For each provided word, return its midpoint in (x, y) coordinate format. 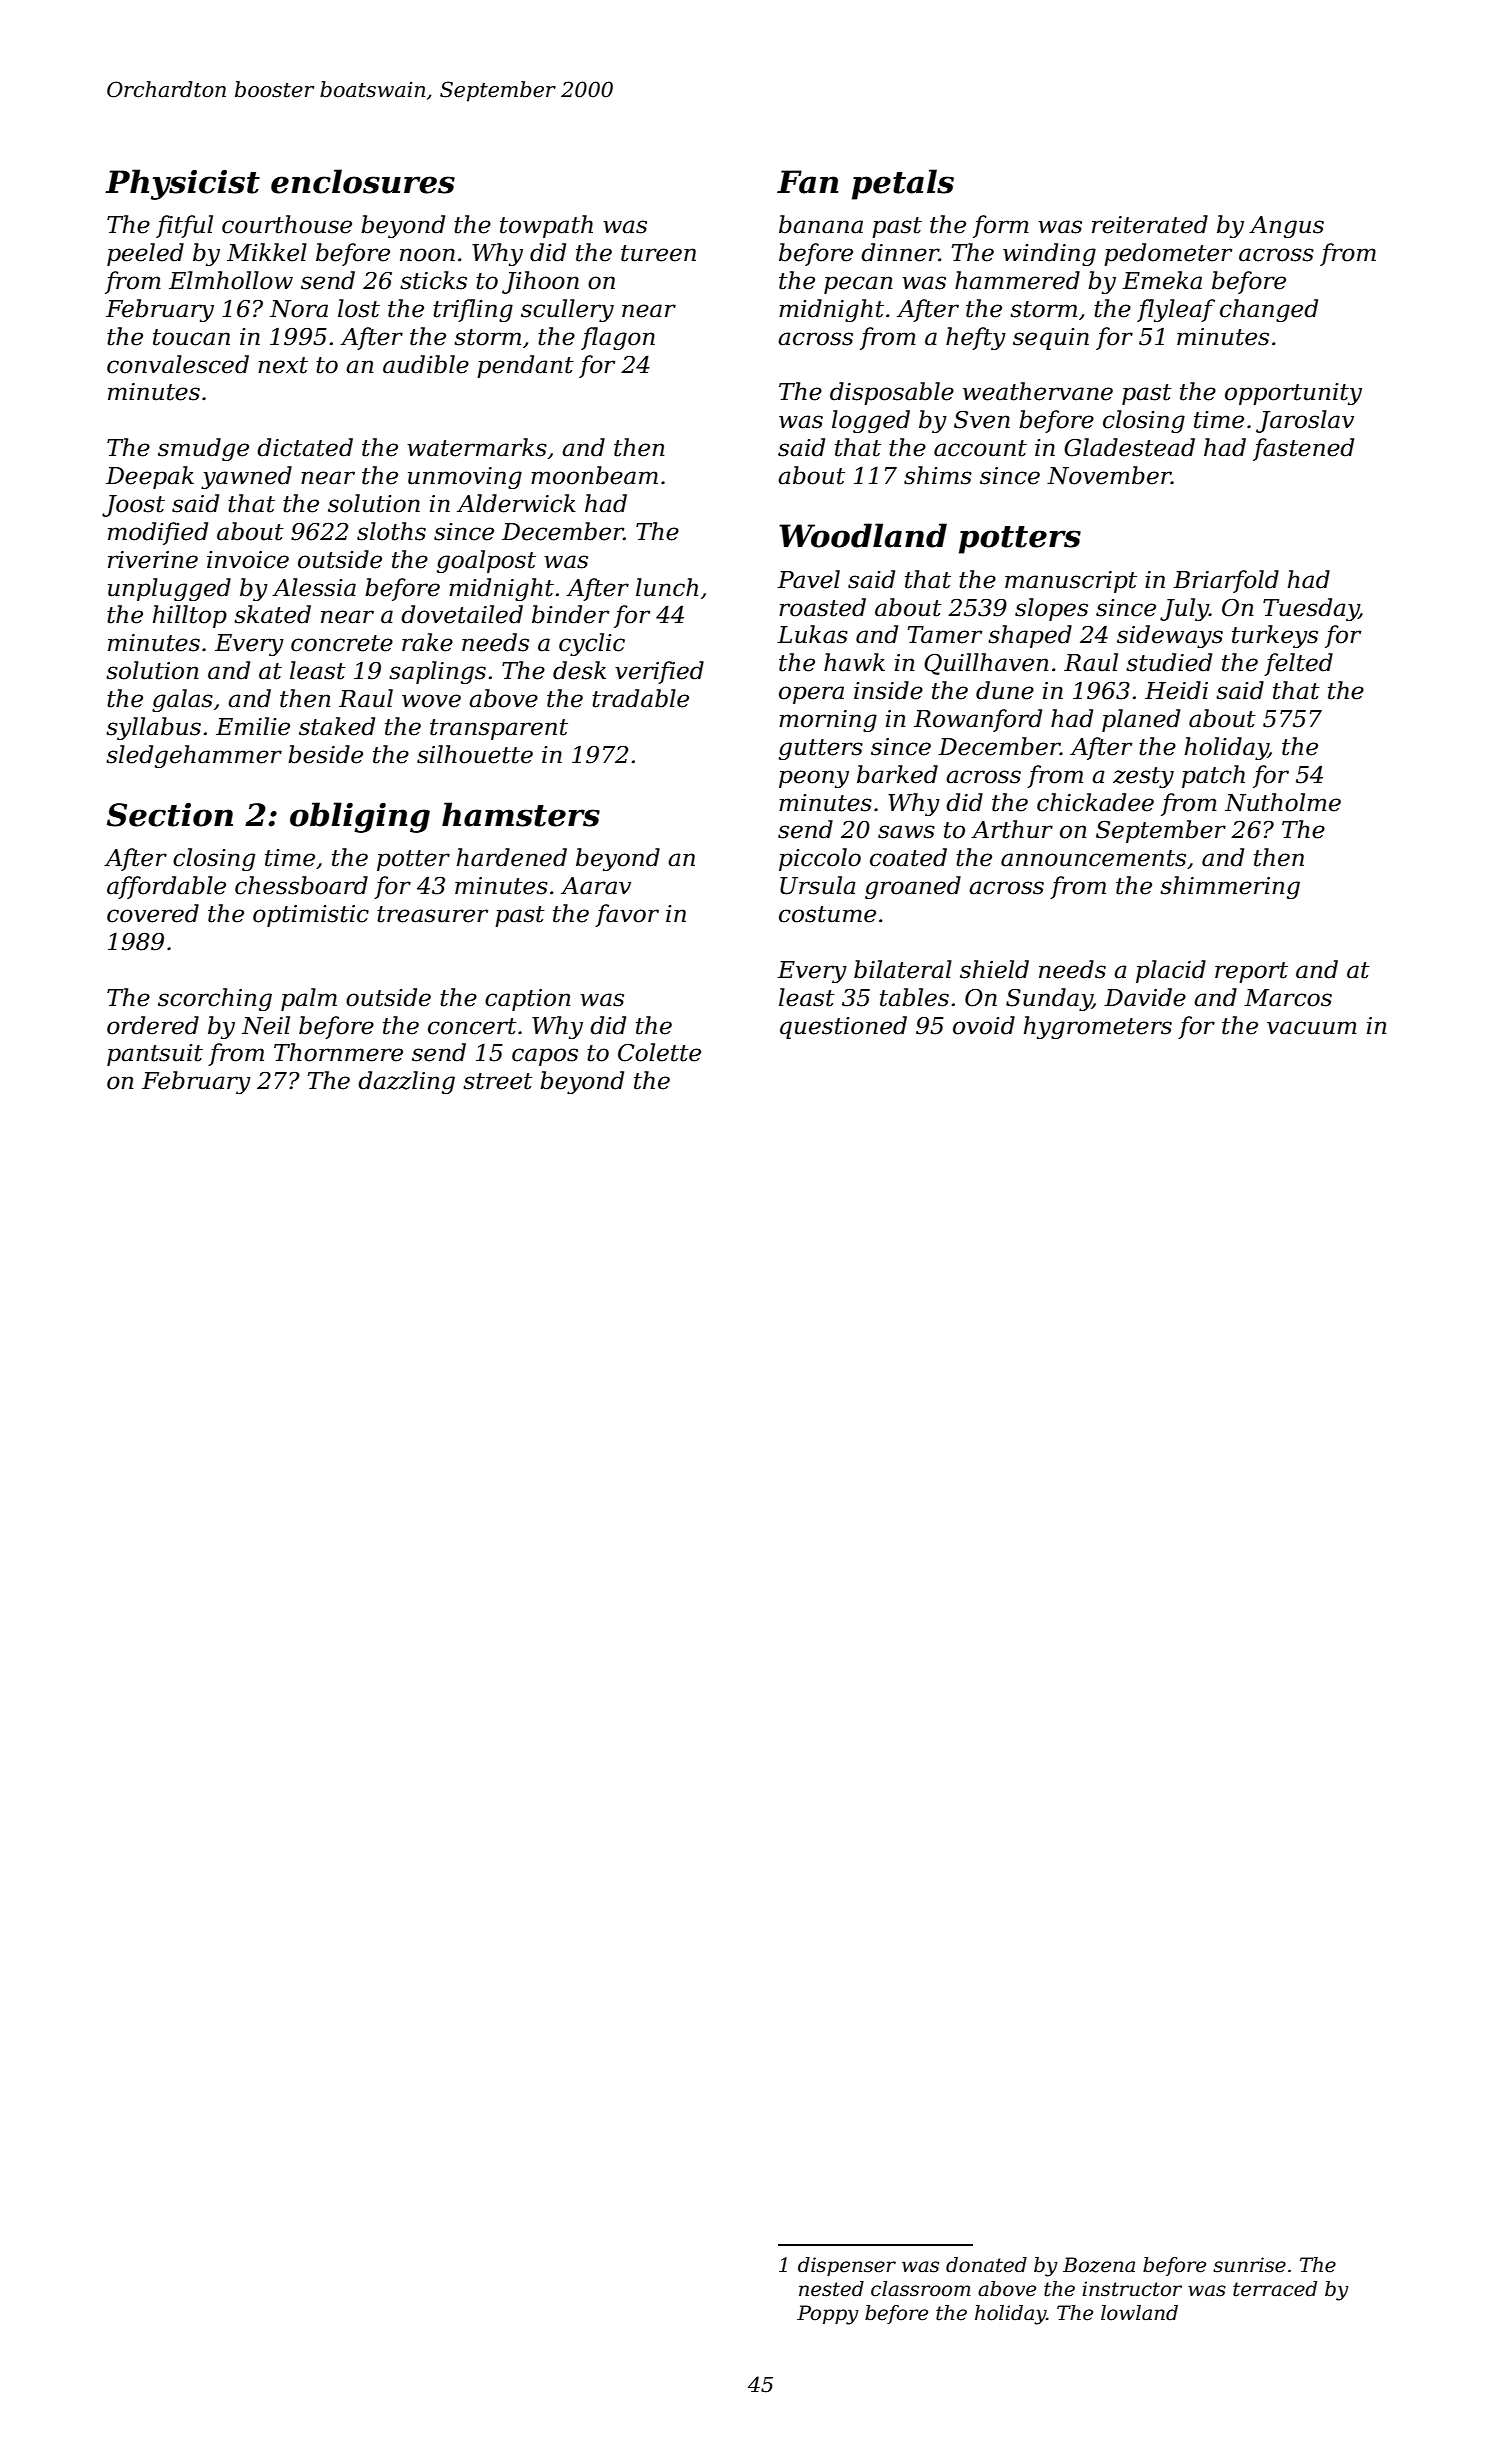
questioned (843, 1027)
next (283, 365)
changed (1269, 310)
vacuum (1312, 1028)
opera (811, 695)
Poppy (828, 2315)
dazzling (406, 1082)
